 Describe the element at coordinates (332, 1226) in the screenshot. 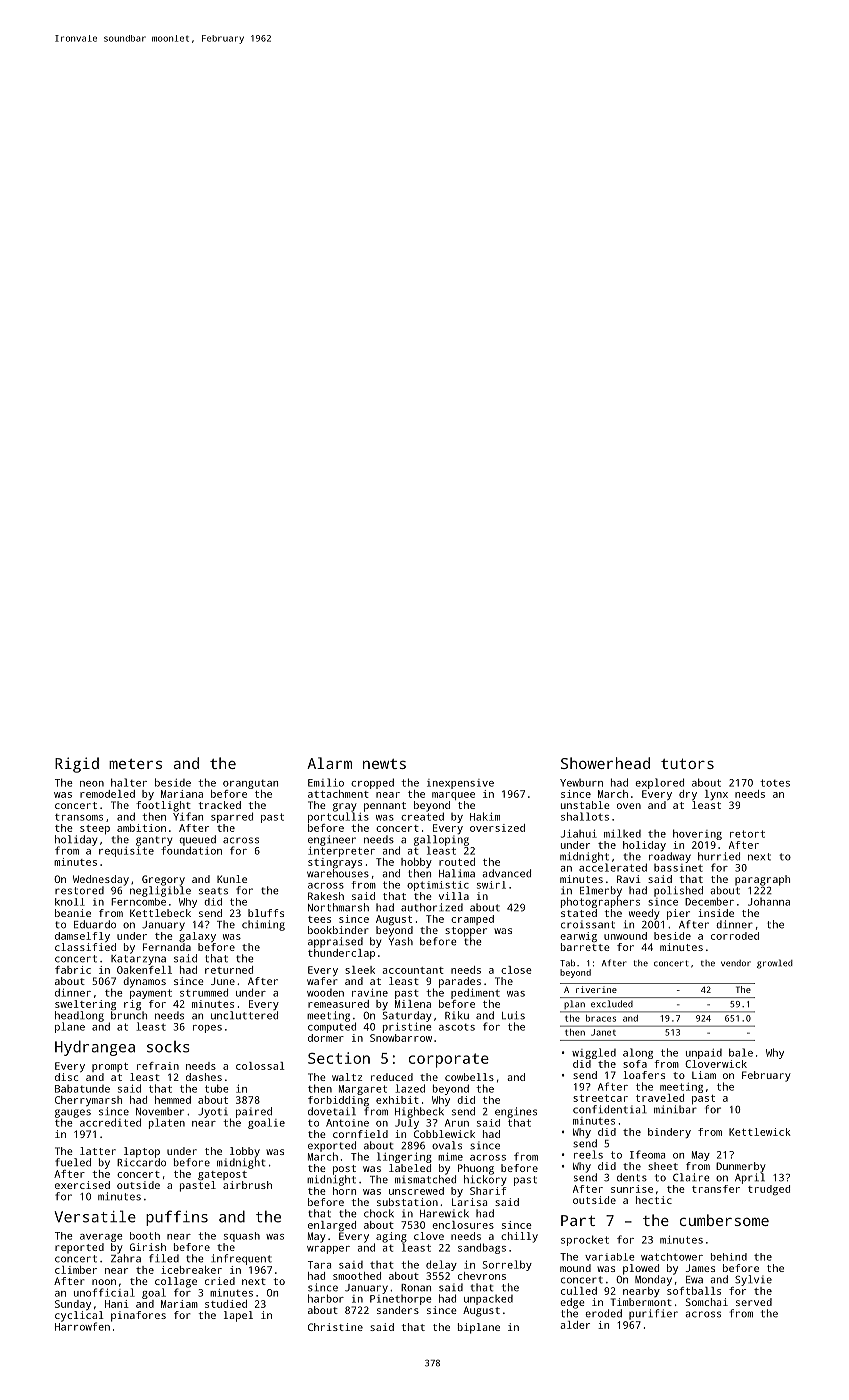

I see `enlarged` at that location.
